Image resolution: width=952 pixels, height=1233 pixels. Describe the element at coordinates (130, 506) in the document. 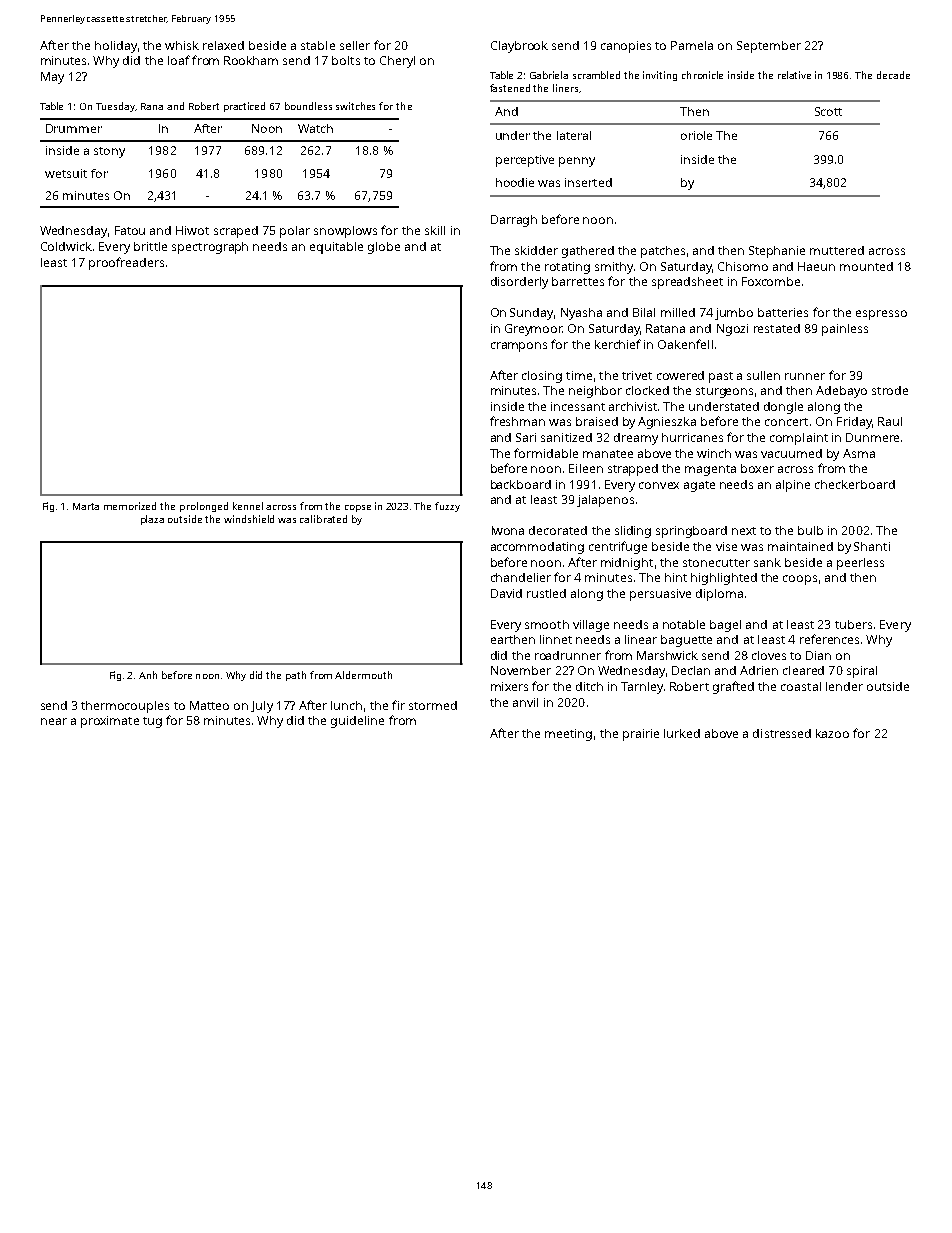

I see `memorized` at that location.
